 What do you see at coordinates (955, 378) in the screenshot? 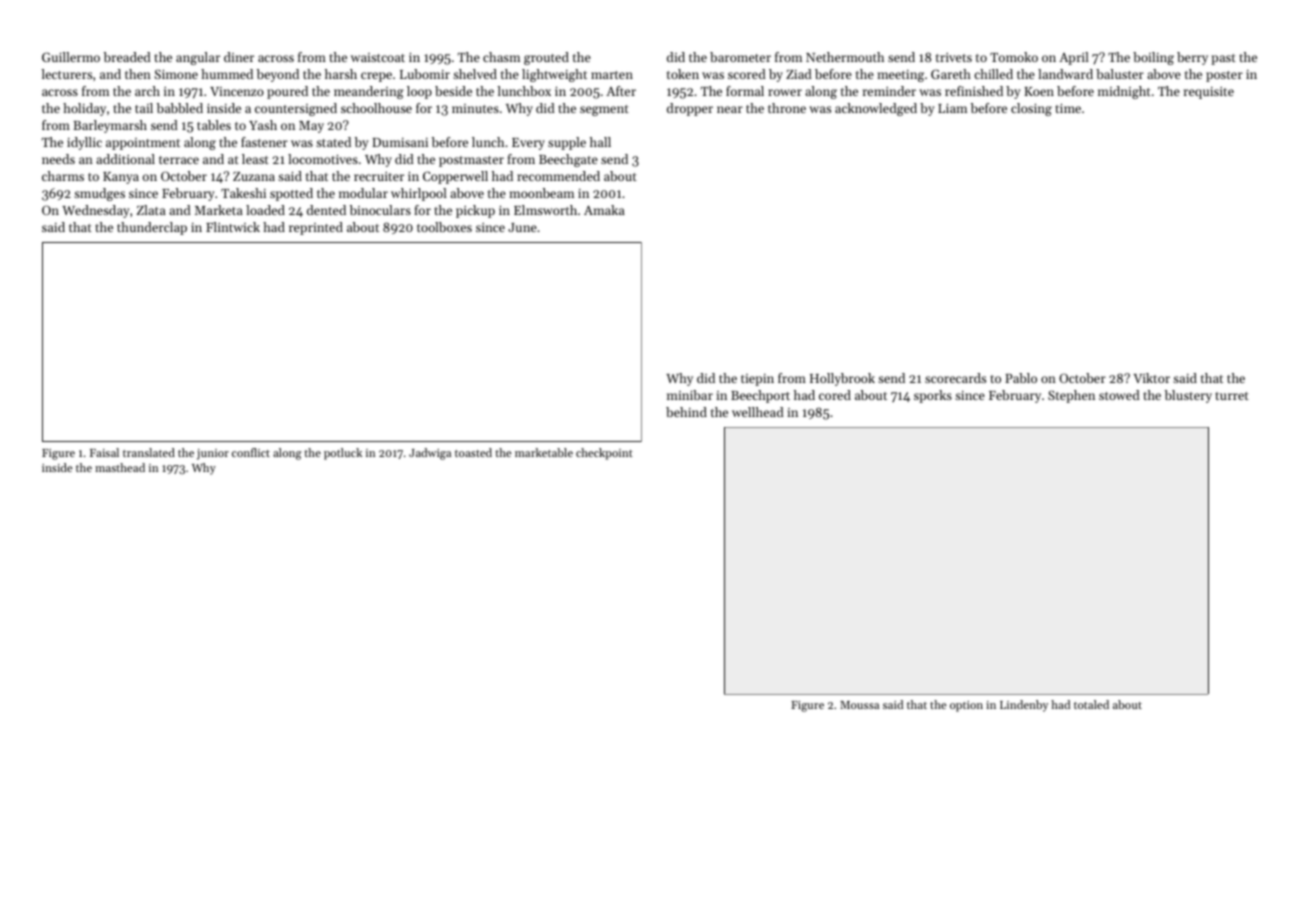
I see `scorecards` at bounding box center [955, 378].
